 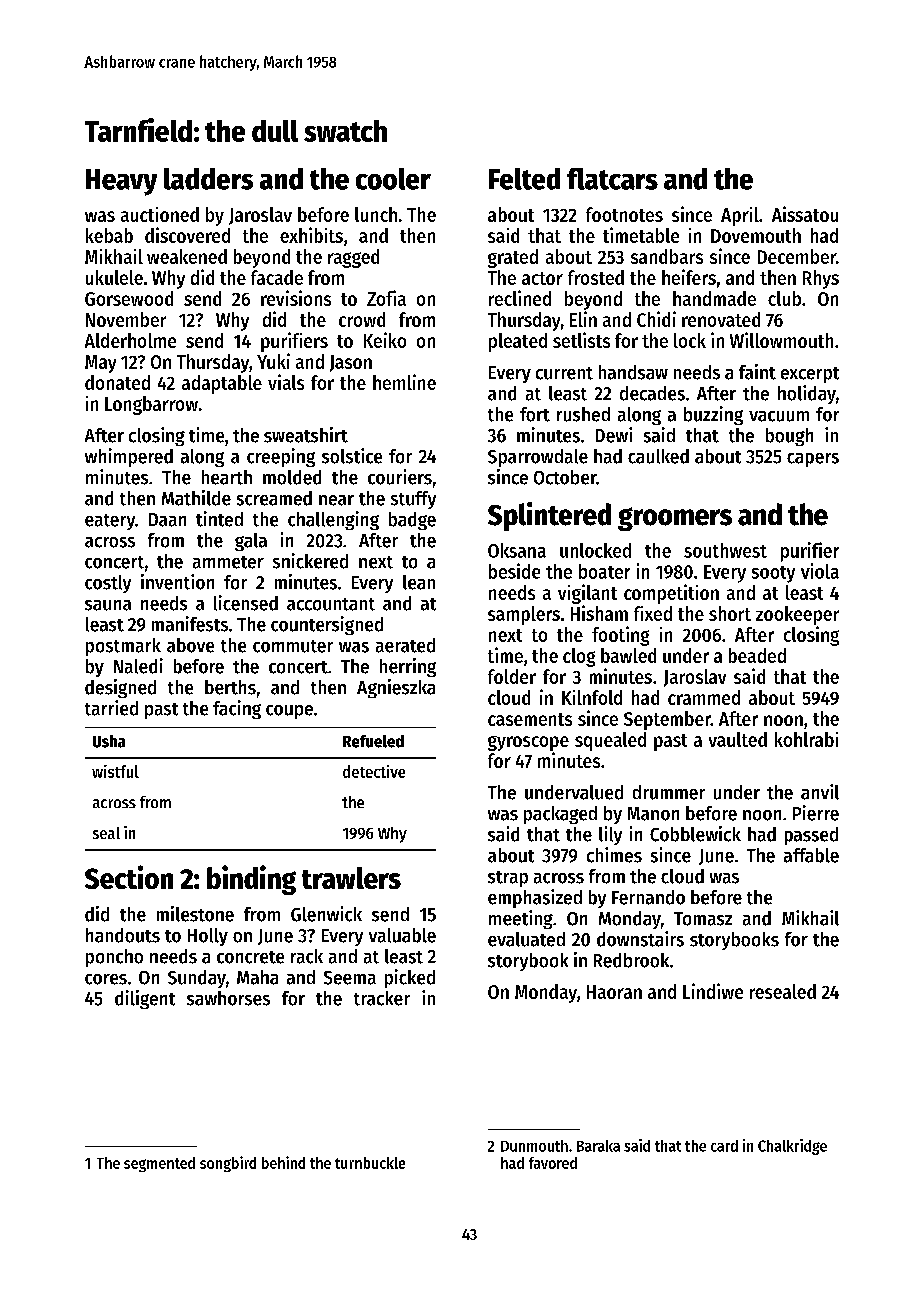 I want to click on invention, so click(x=177, y=582).
